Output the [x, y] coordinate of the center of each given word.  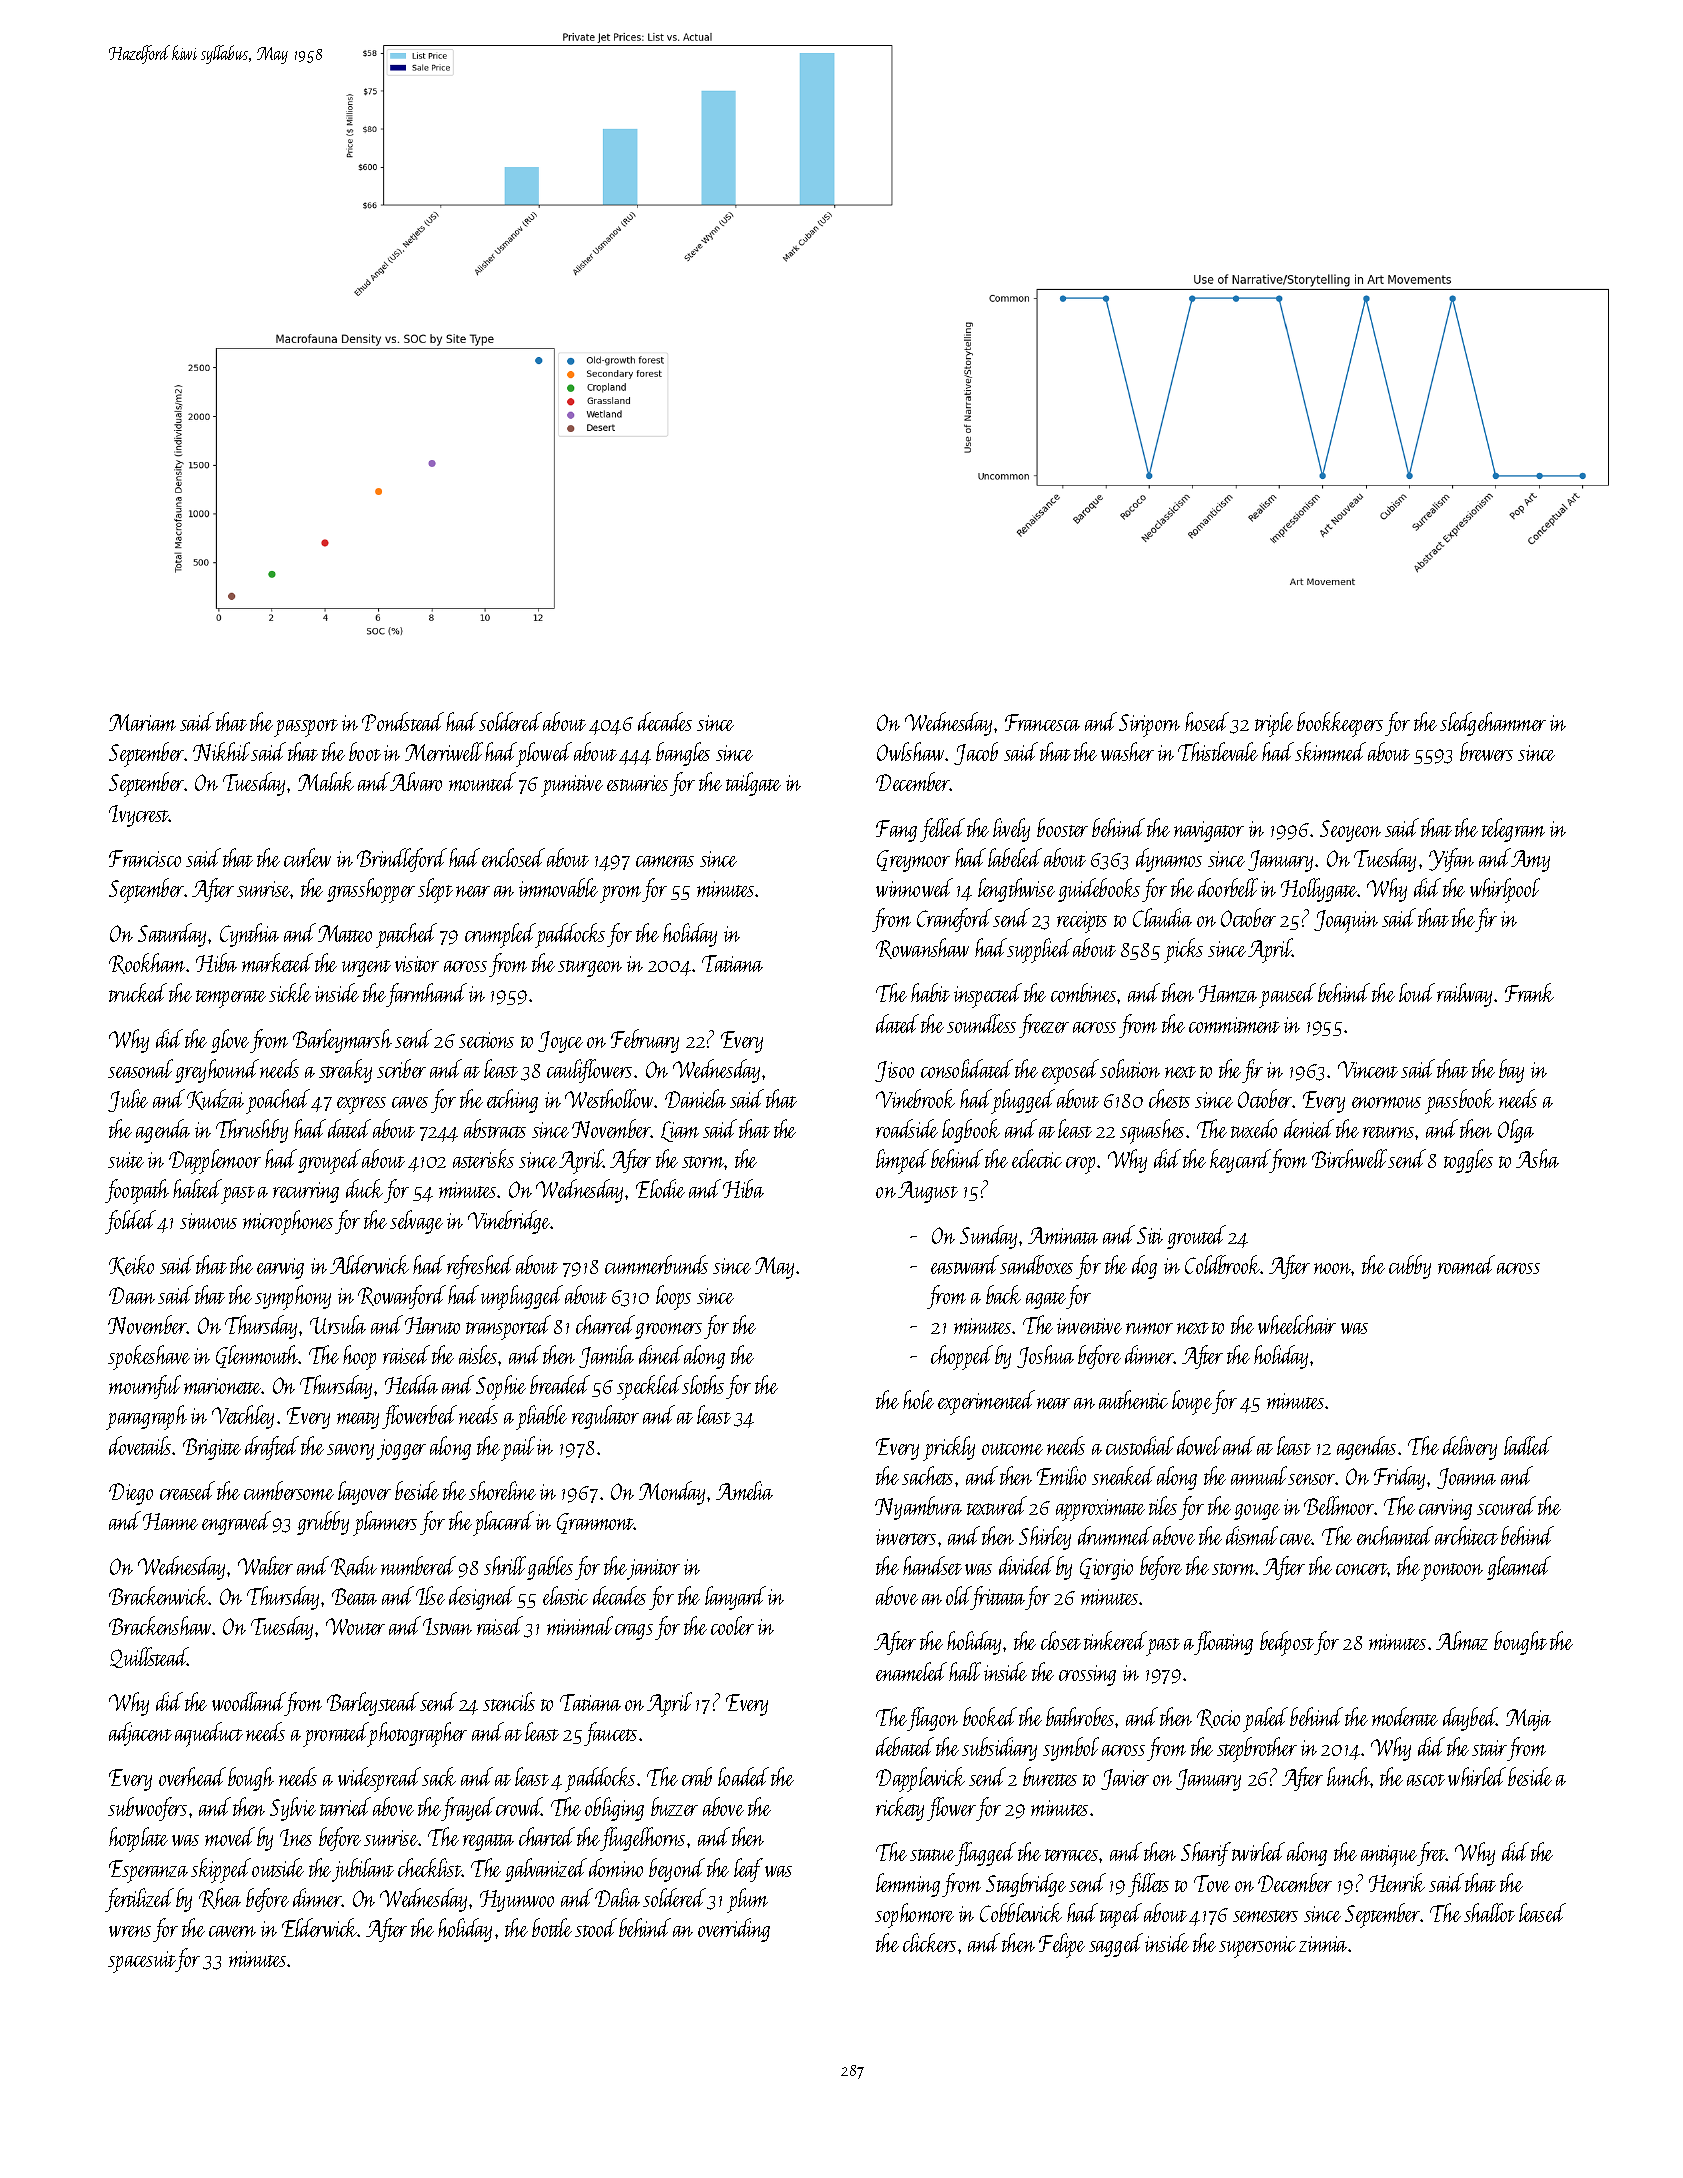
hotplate [138, 1839]
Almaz [1462, 1640]
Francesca [1042, 722]
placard [503, 1523]
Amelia [744, 1490]
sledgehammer [1493, 724]
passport [306, 728]
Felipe [1062, 1945]
